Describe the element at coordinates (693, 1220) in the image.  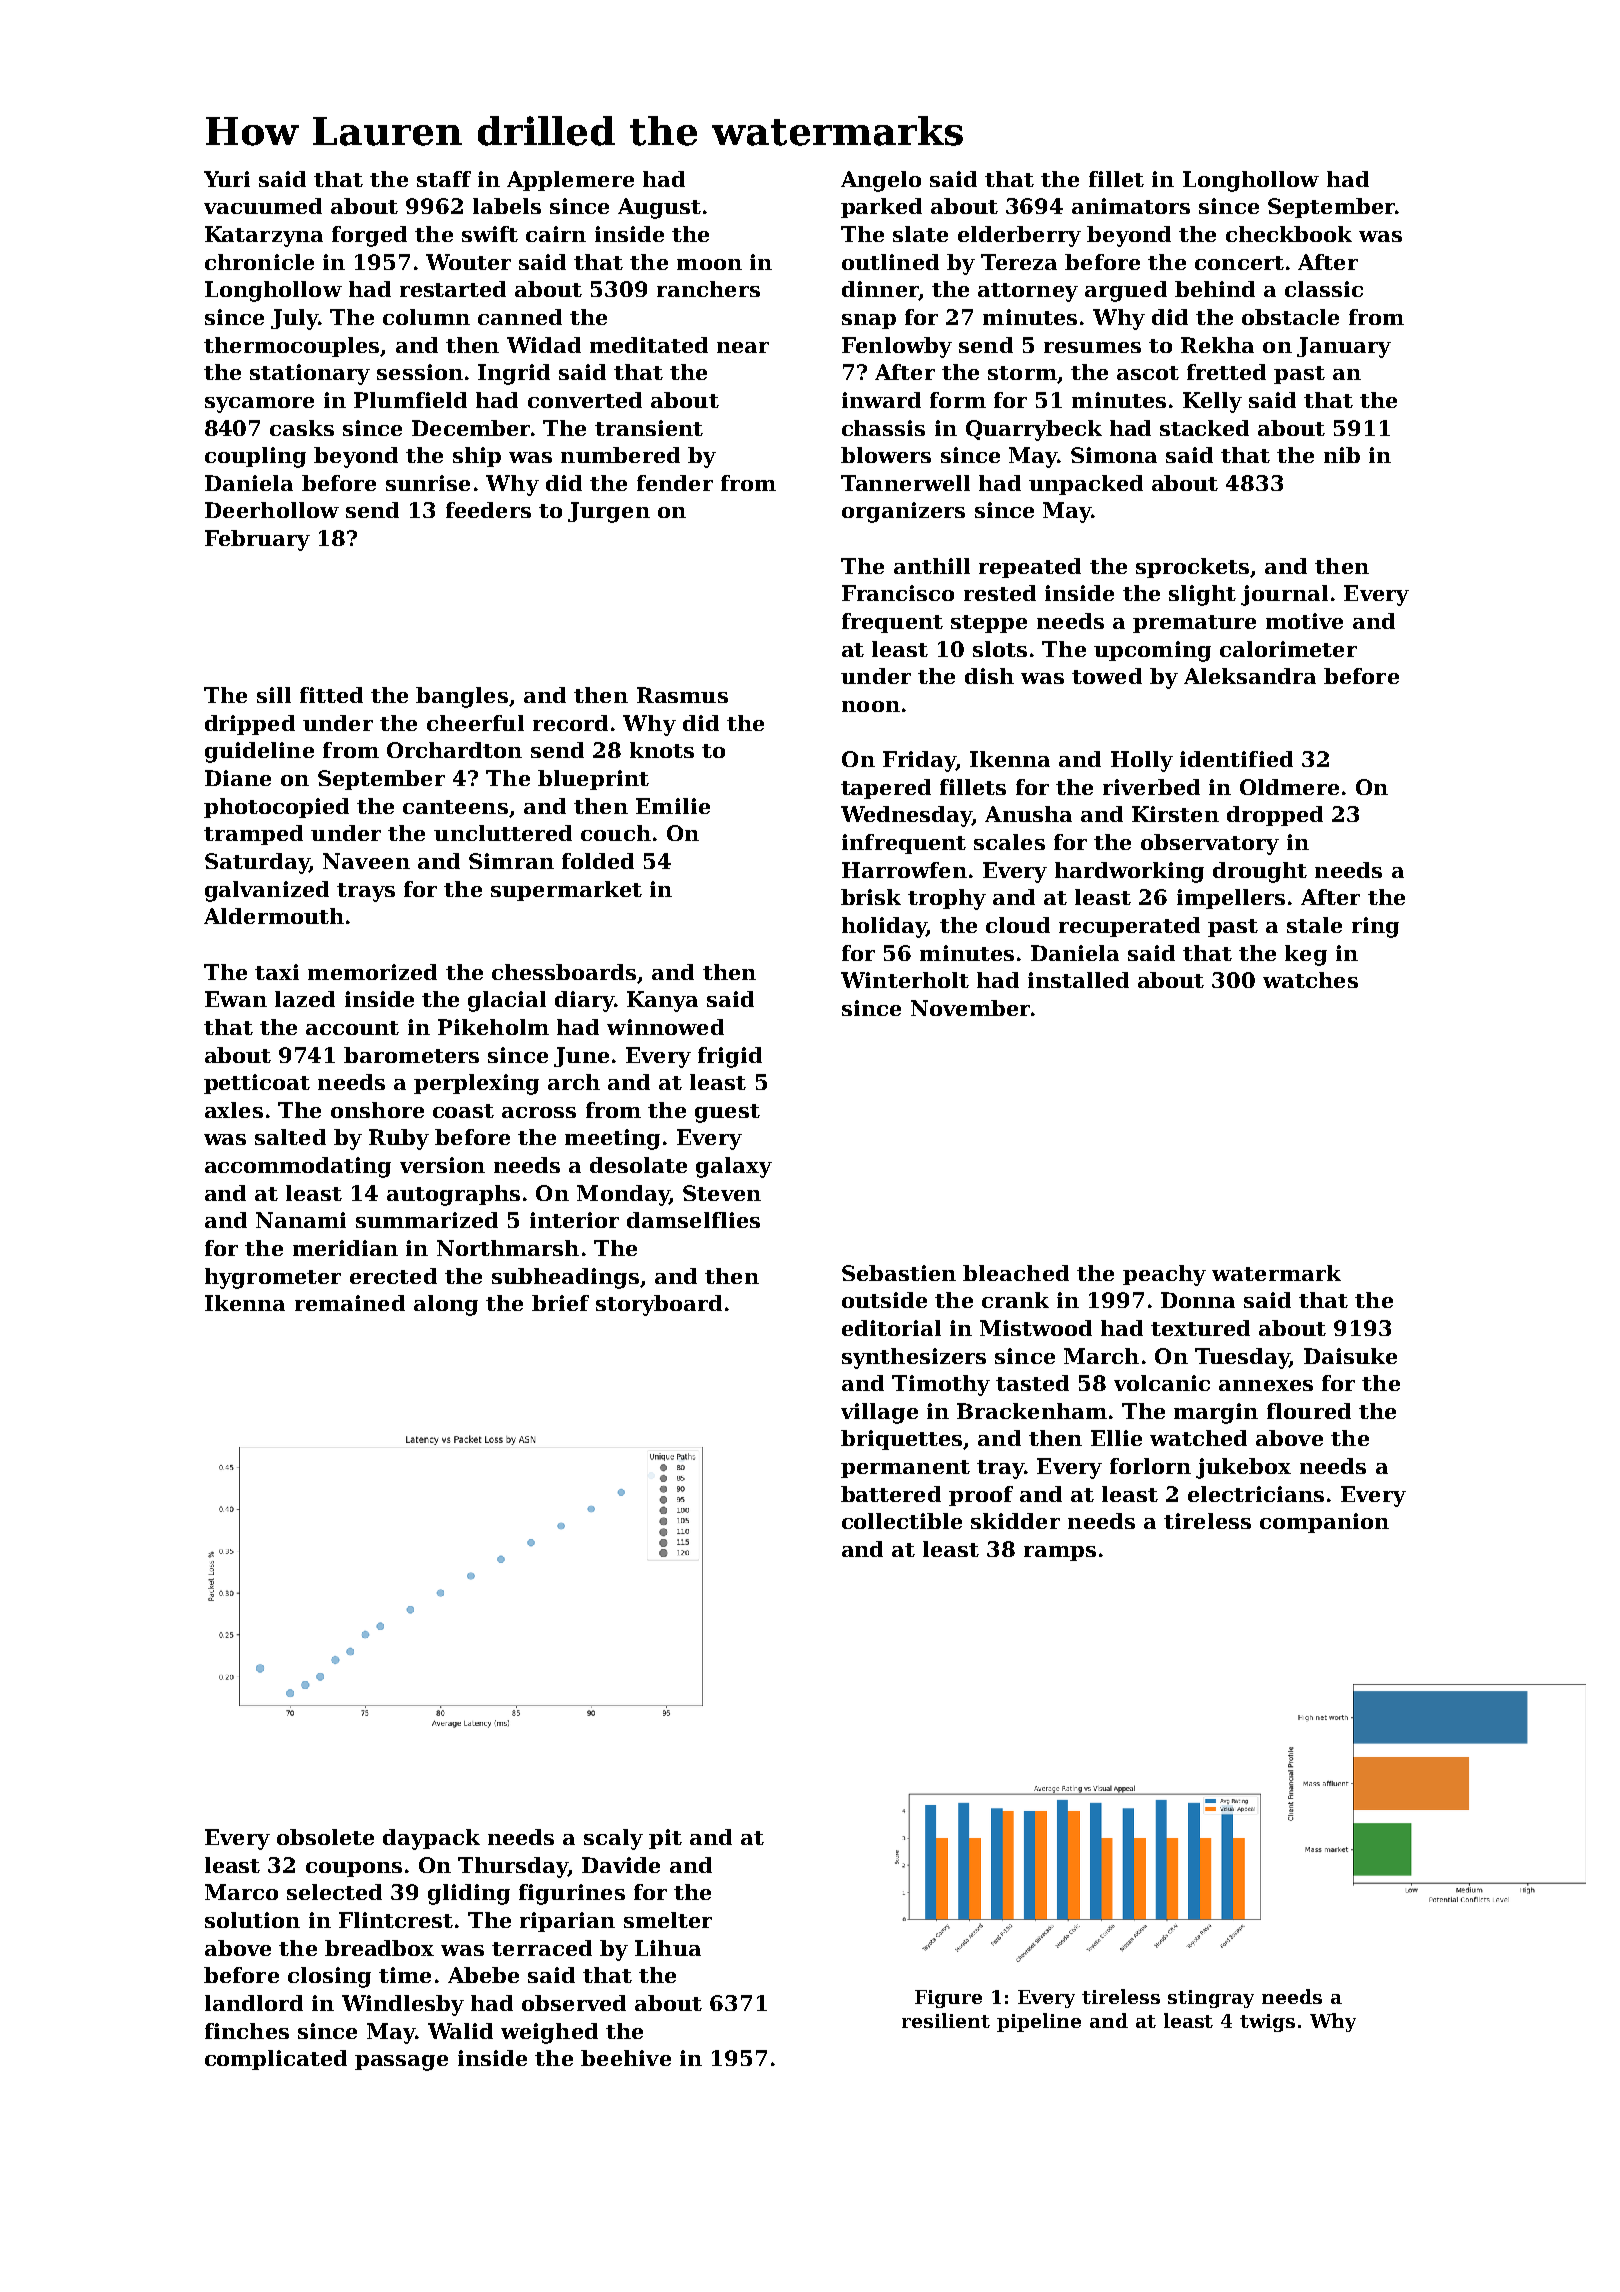
I see `damselflies` at that location.
